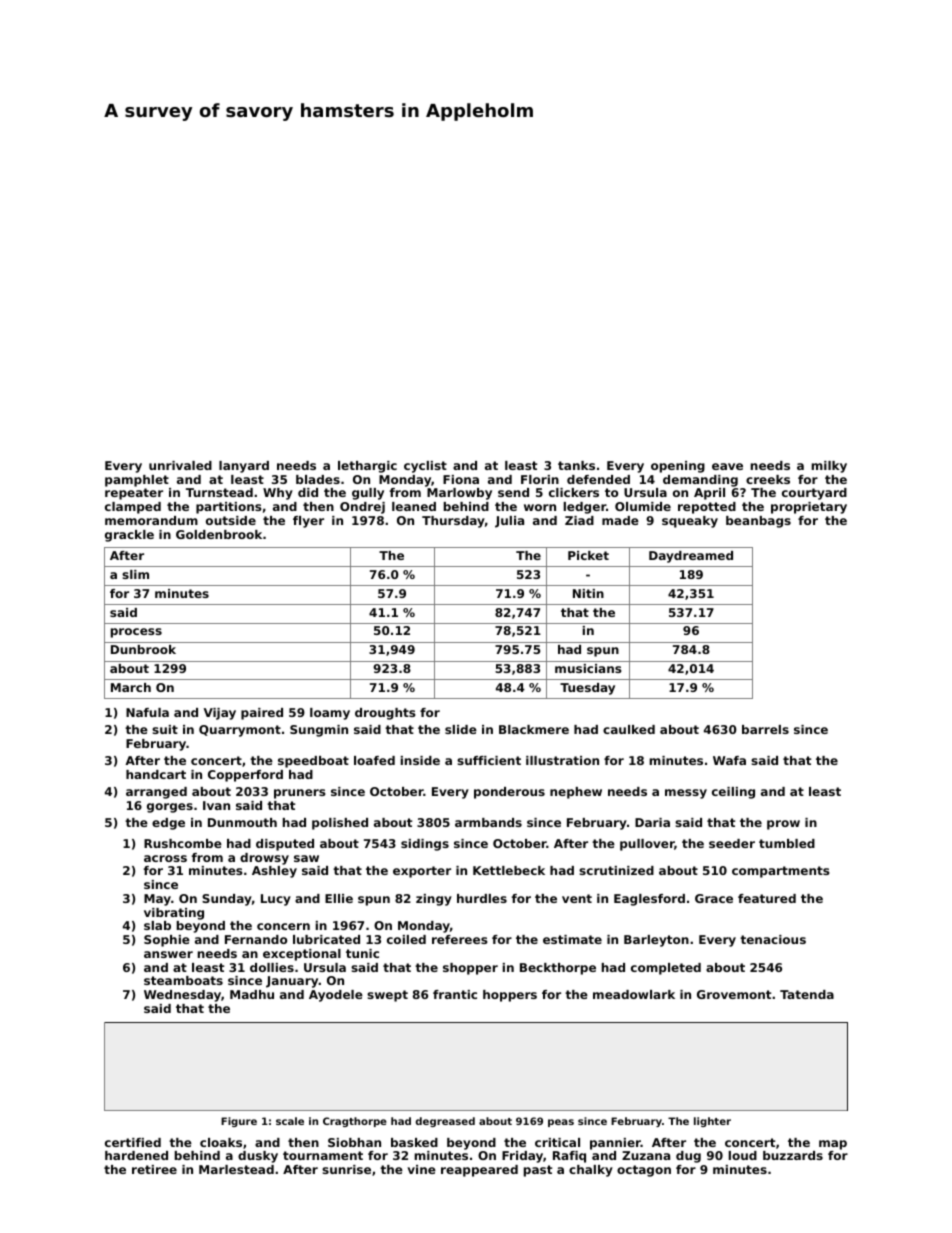  Describe the element at coordinates (216, 805) in the image. I see `Ivan` at that location.
